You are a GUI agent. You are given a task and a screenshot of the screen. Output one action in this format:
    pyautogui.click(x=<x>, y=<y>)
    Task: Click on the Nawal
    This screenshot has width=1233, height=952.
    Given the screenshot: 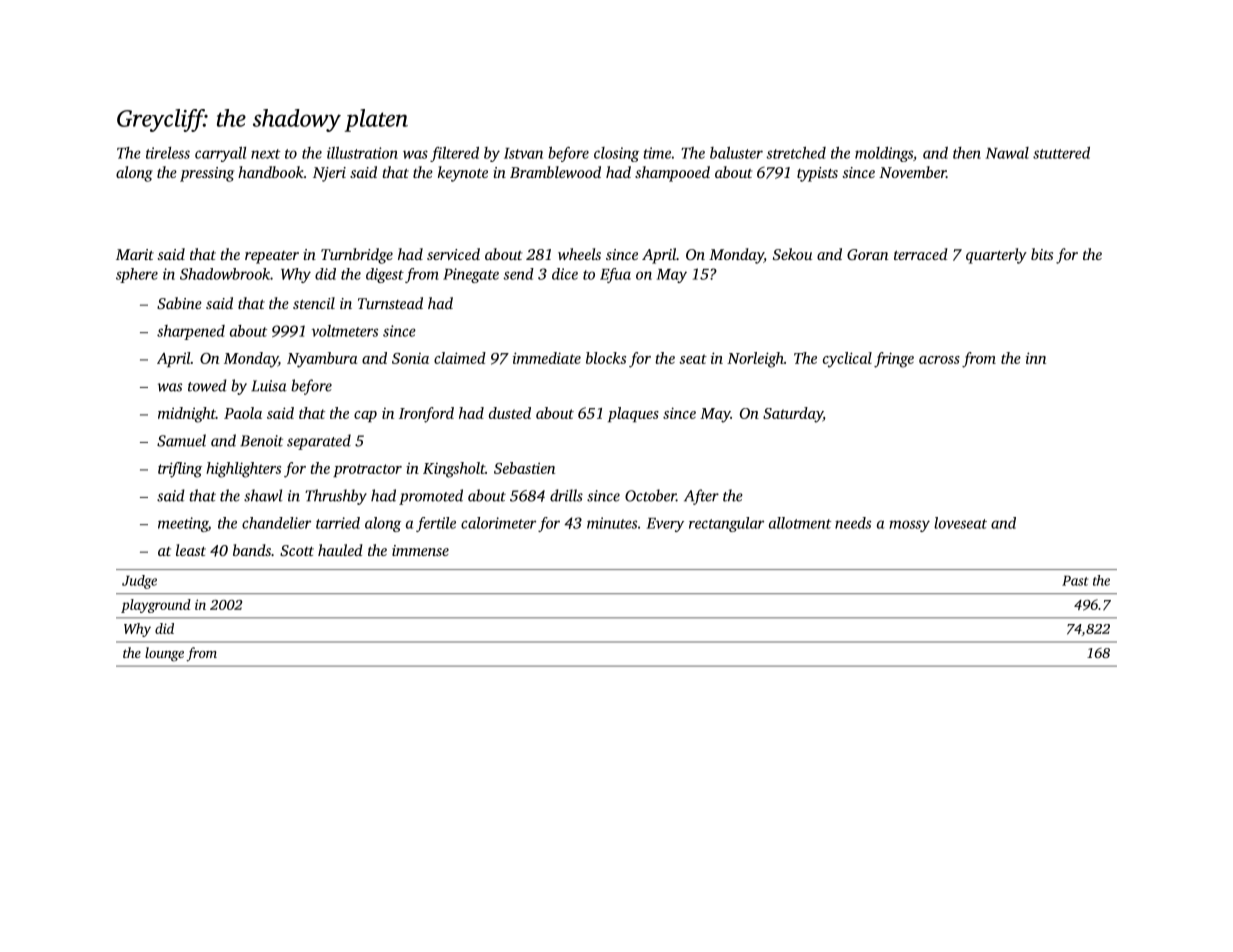 What is the action you would take?
    pyautogui.click(x=1007, y=153)
